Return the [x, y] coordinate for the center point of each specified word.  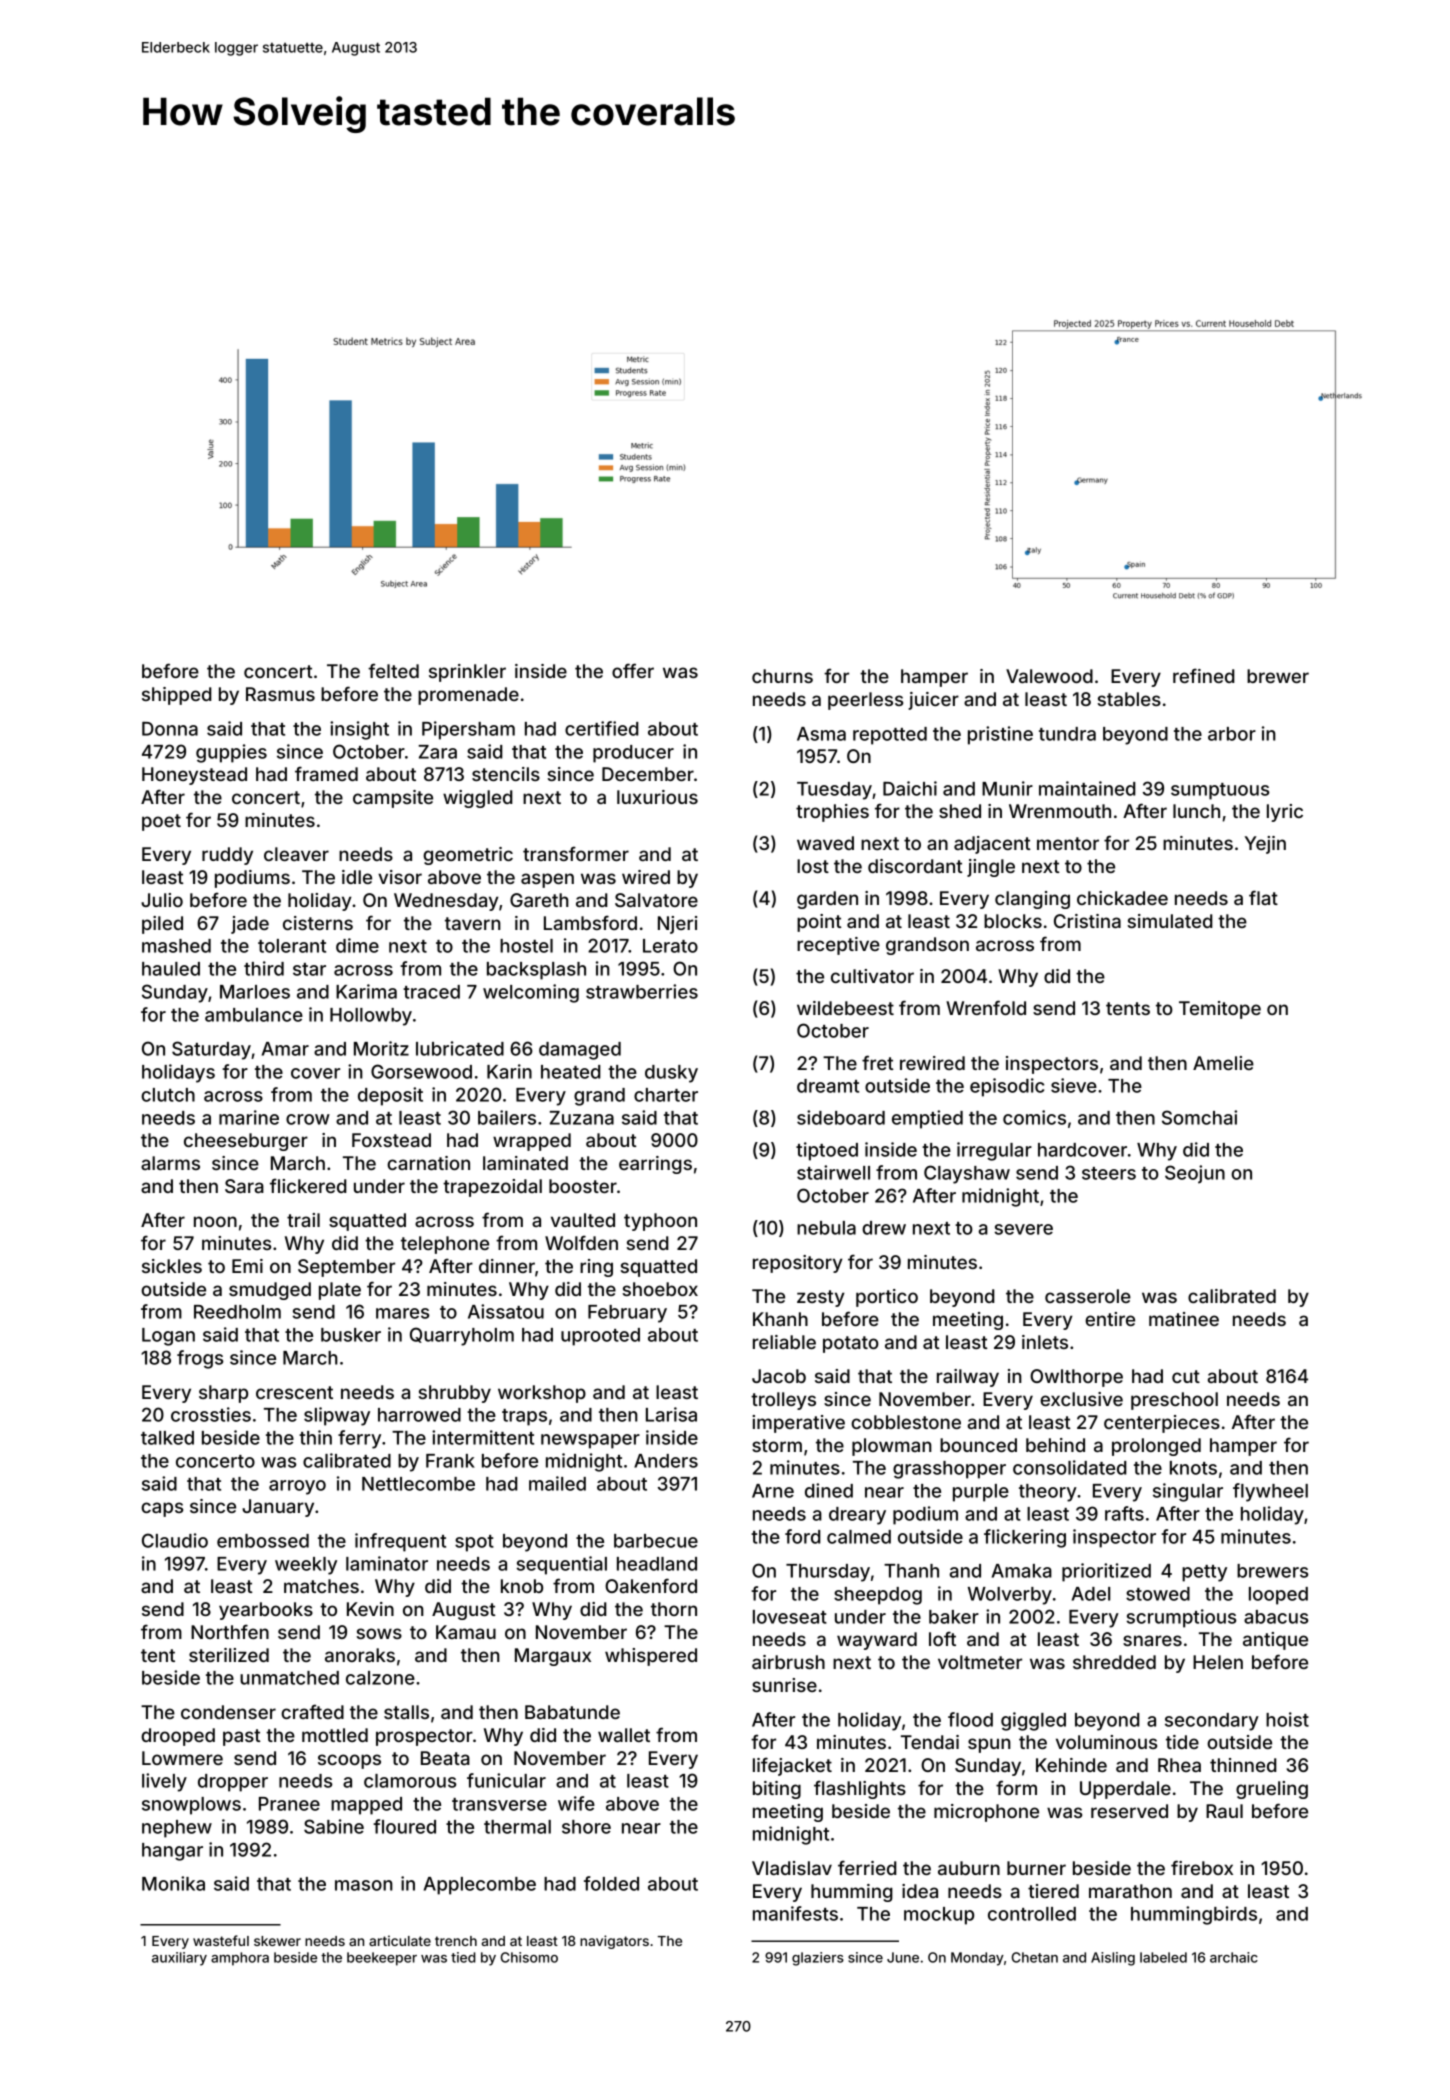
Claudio [175, 1540]
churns [782, 676]
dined [829, 1490]
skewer [277, 1941]
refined [1204, 675]
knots [1193, 1468]
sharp [223, 1394]
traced [431, 992]
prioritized [1106, 1572]
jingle [991, 868]
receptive [838, 946]
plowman [892, 1447]
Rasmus [280, 694]
